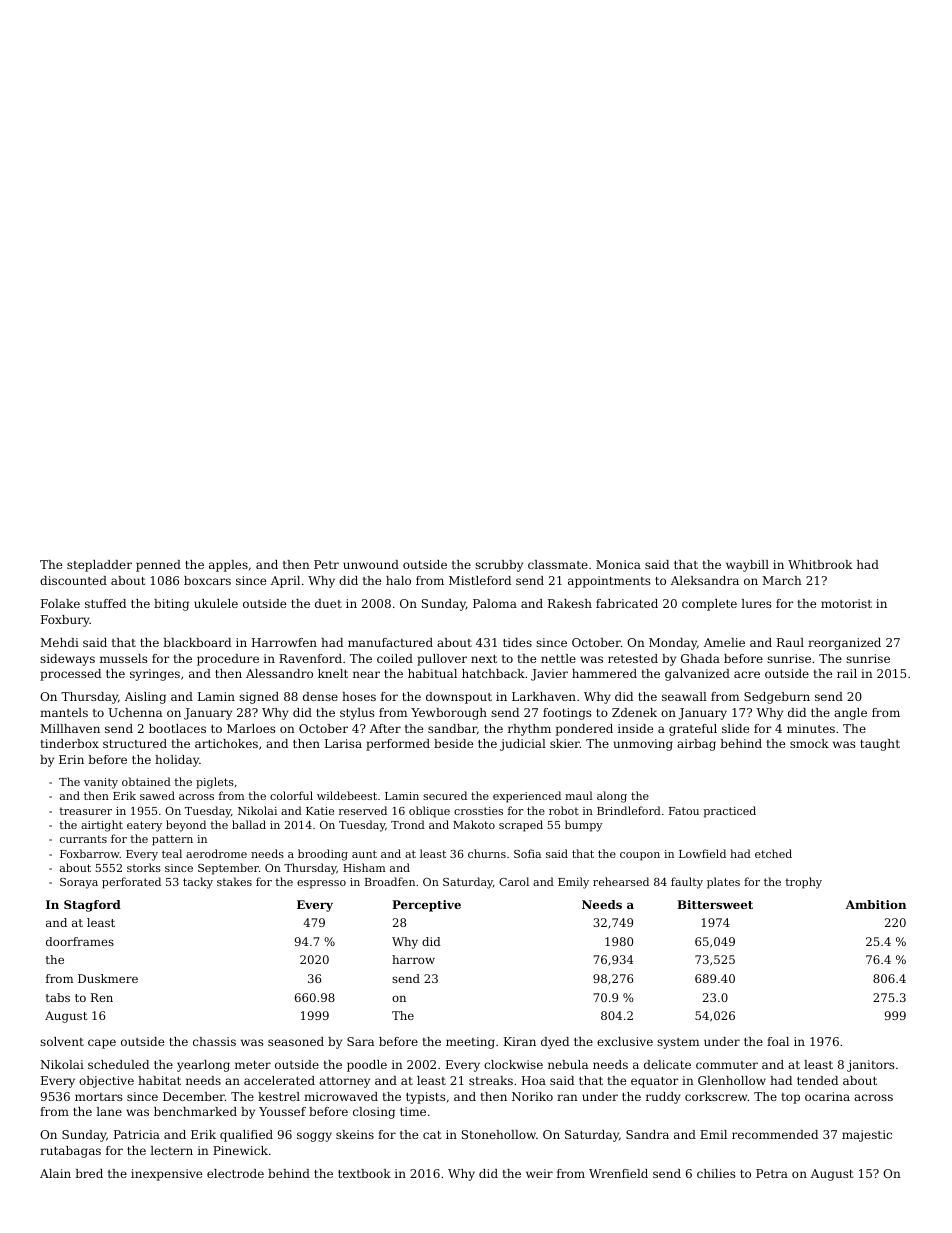 This document has width=952, height=1233. I want to click on Bittersweet, so click(715, 904).
